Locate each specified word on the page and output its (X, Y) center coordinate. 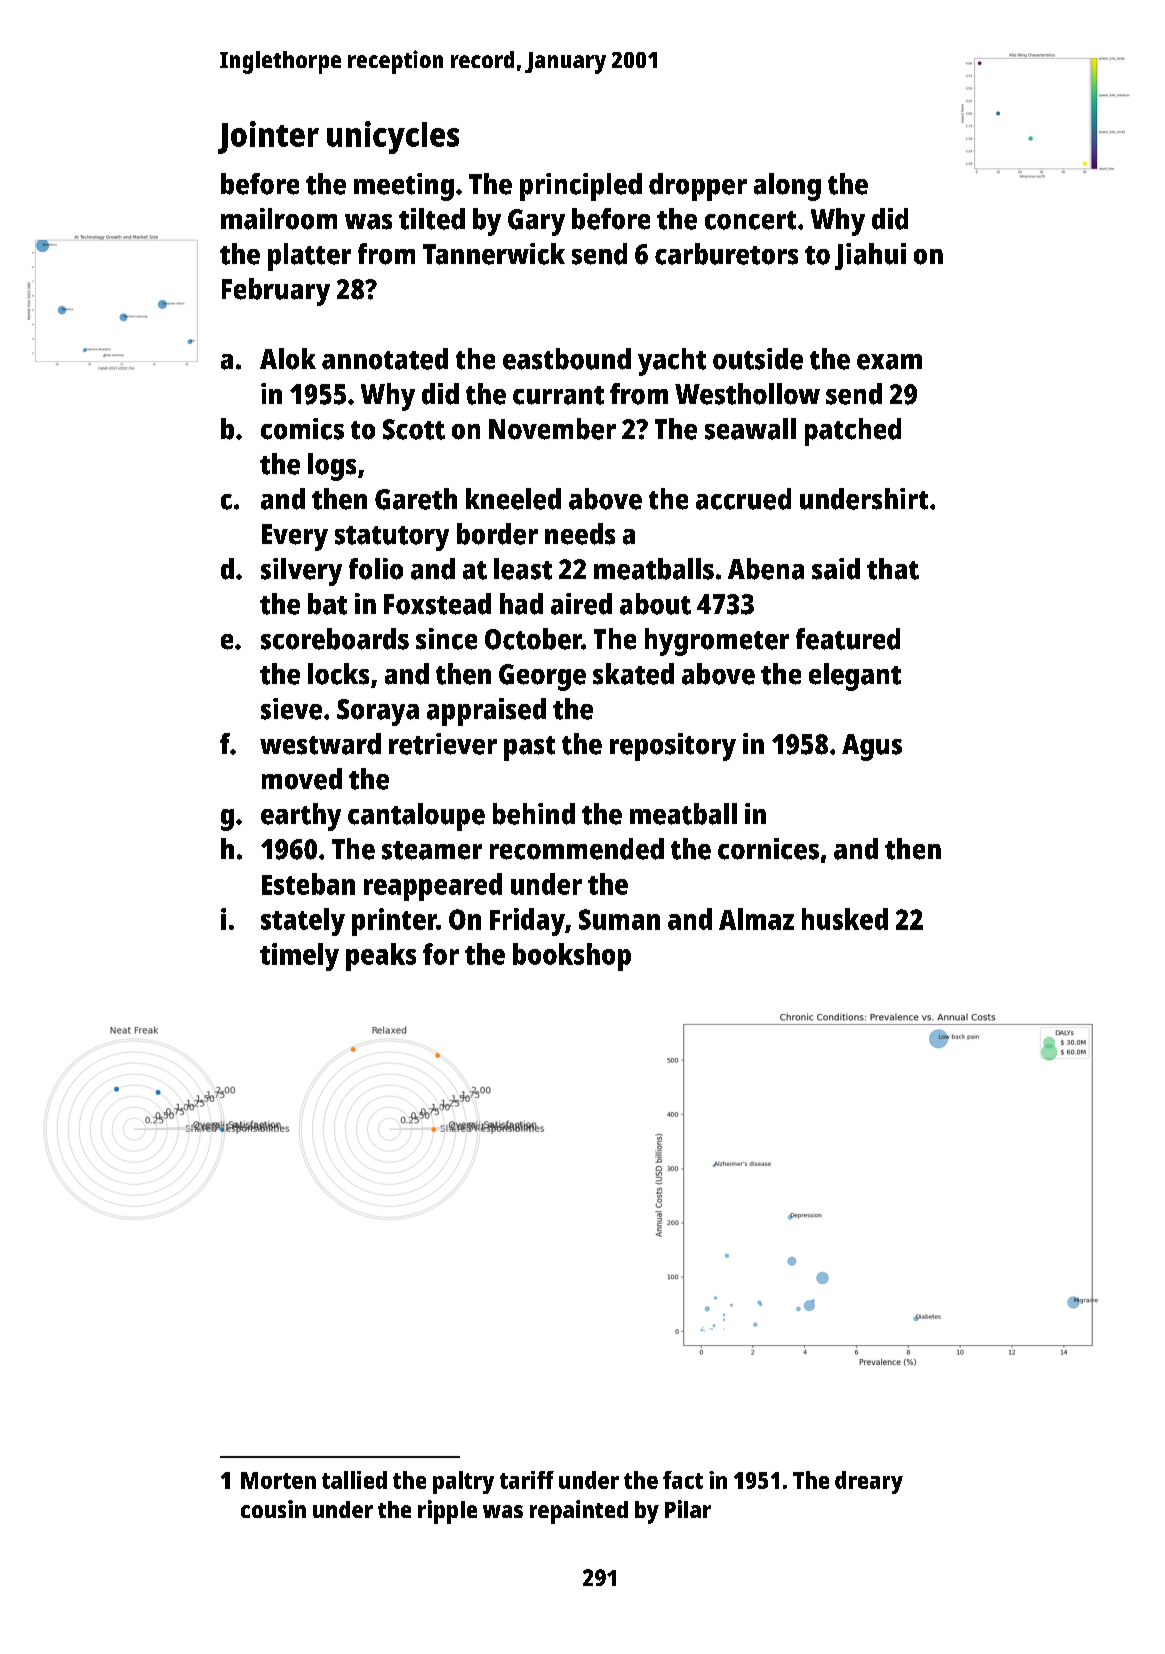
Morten (278, 1480)
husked (845, 919)
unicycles (393, 137)
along (787, 187)
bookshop (572, 957)
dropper (698, 187)
